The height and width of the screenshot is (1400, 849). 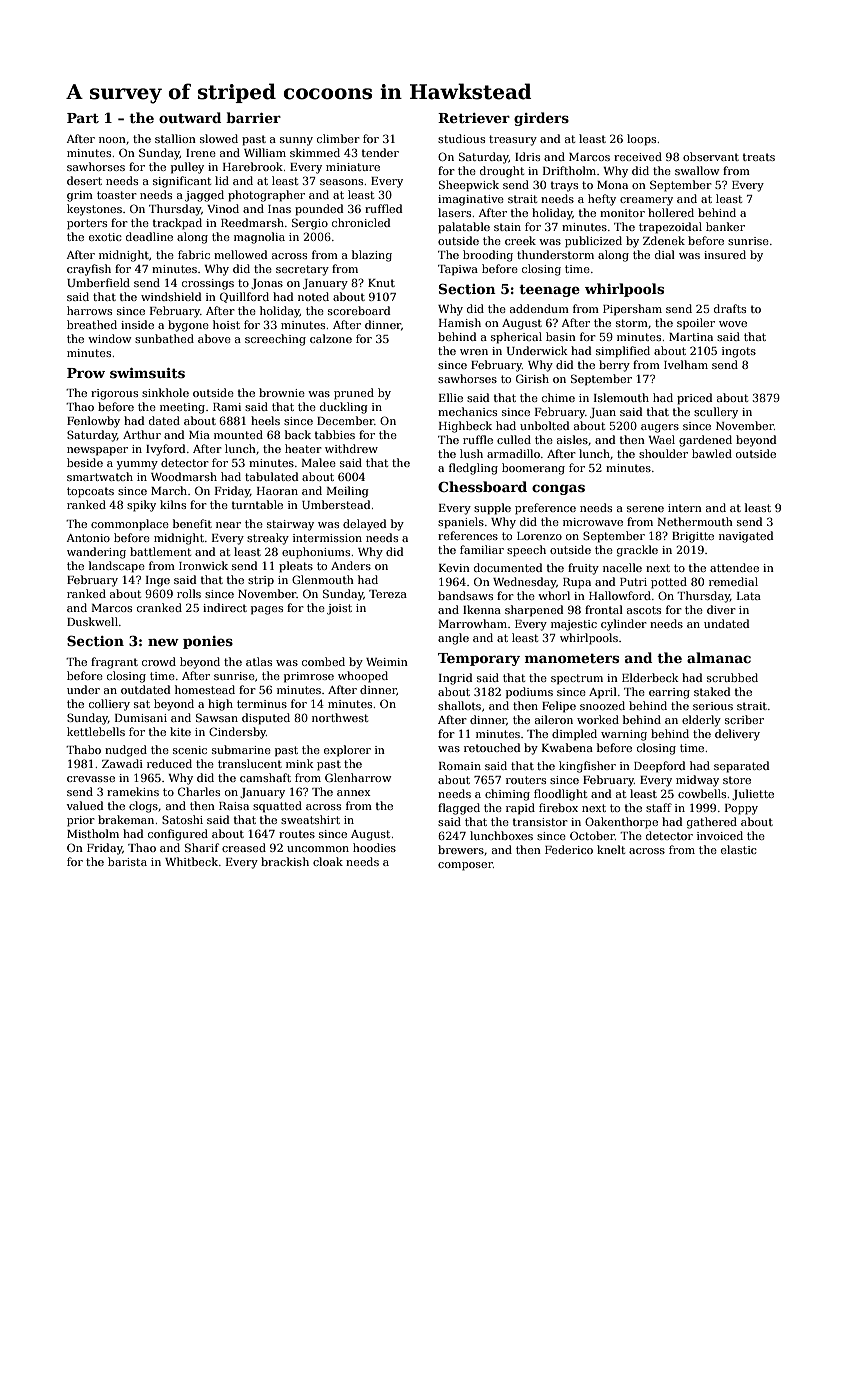 I want to click on fabric, so click(x=194, y=254).
